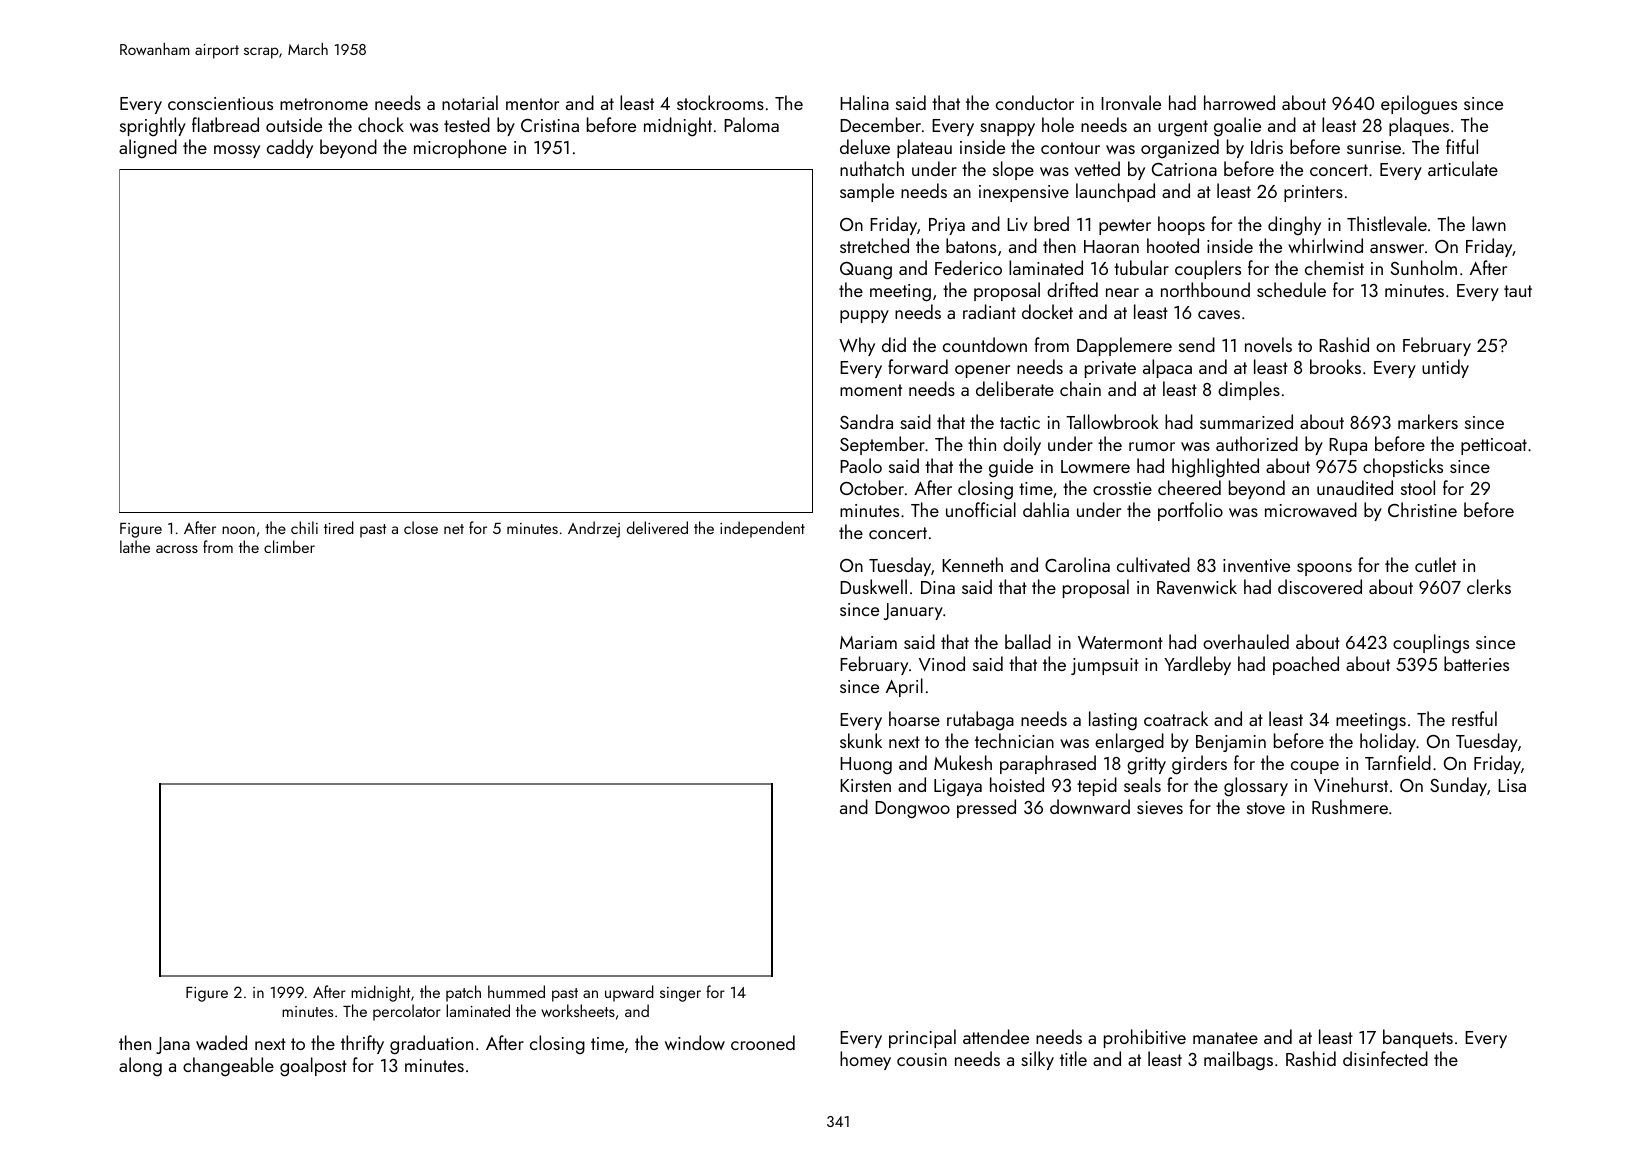  What do you see at coordinates (220, 103) in the image?
I see `conscientious` at bounding box center [220, 103].
